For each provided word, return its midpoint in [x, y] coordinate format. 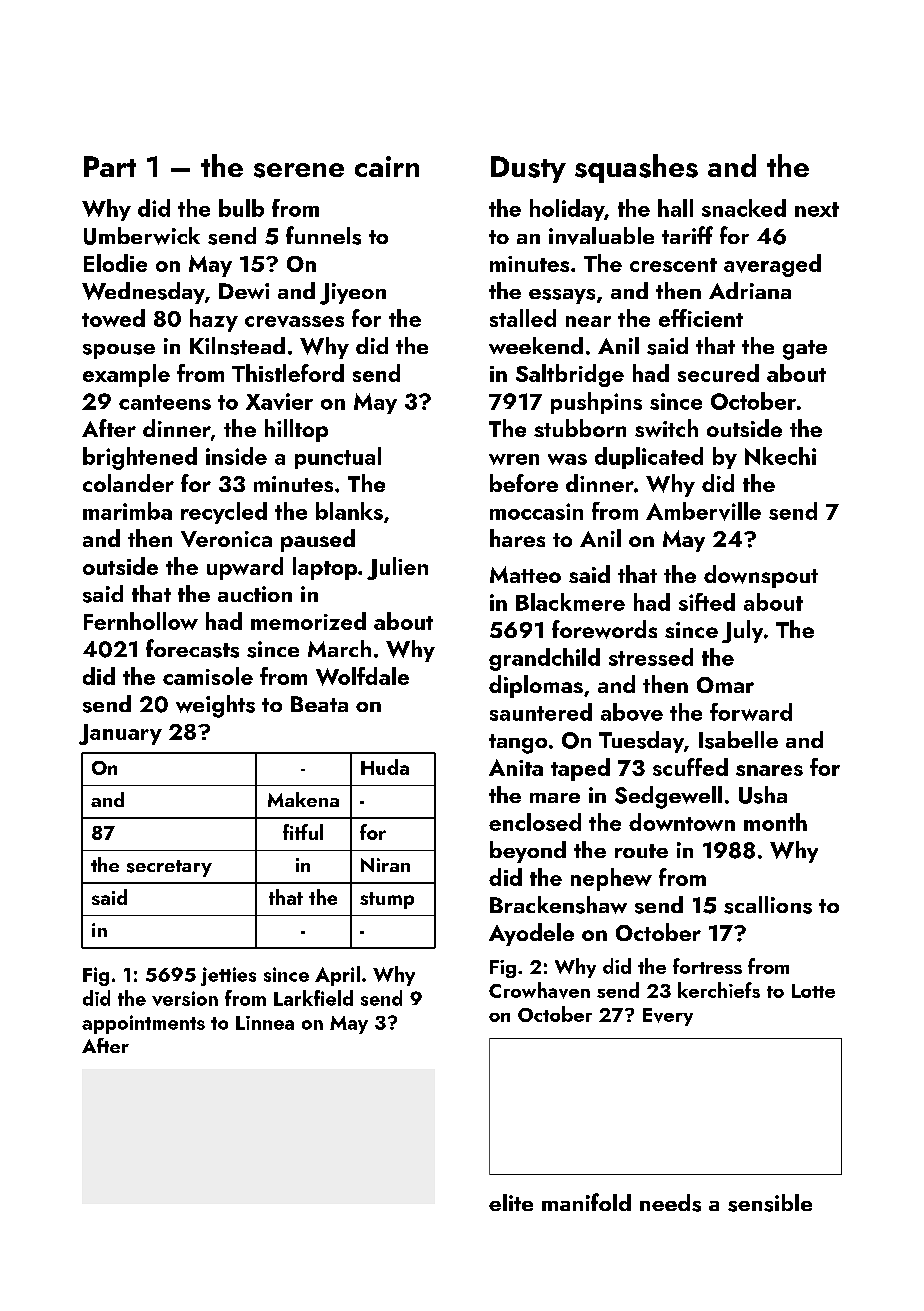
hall [675, 208]
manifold [586, 1202]
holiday [567, 210]
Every [668, 1017]
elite [511, 1202]
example [126, 375]
